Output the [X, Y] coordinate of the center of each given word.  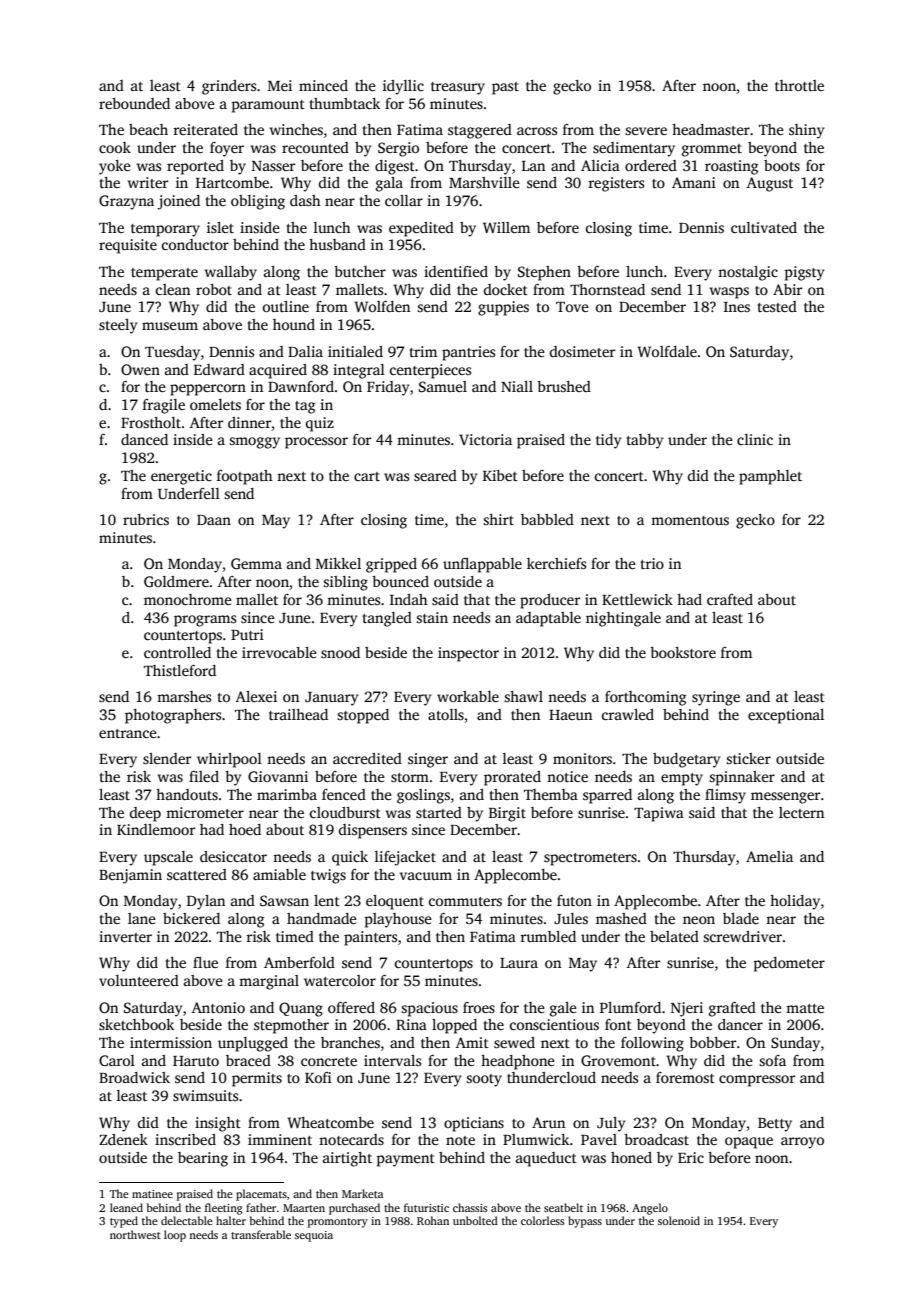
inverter [125, 936]
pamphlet [770, 477]
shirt [498, 519]
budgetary [686, 760]
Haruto [196, 1061]
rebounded [134, 103]
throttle [799, 85]
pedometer [789, 964]
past [505, 88]
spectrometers [590, 859]
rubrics [146, 519]
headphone [518, 1062]
